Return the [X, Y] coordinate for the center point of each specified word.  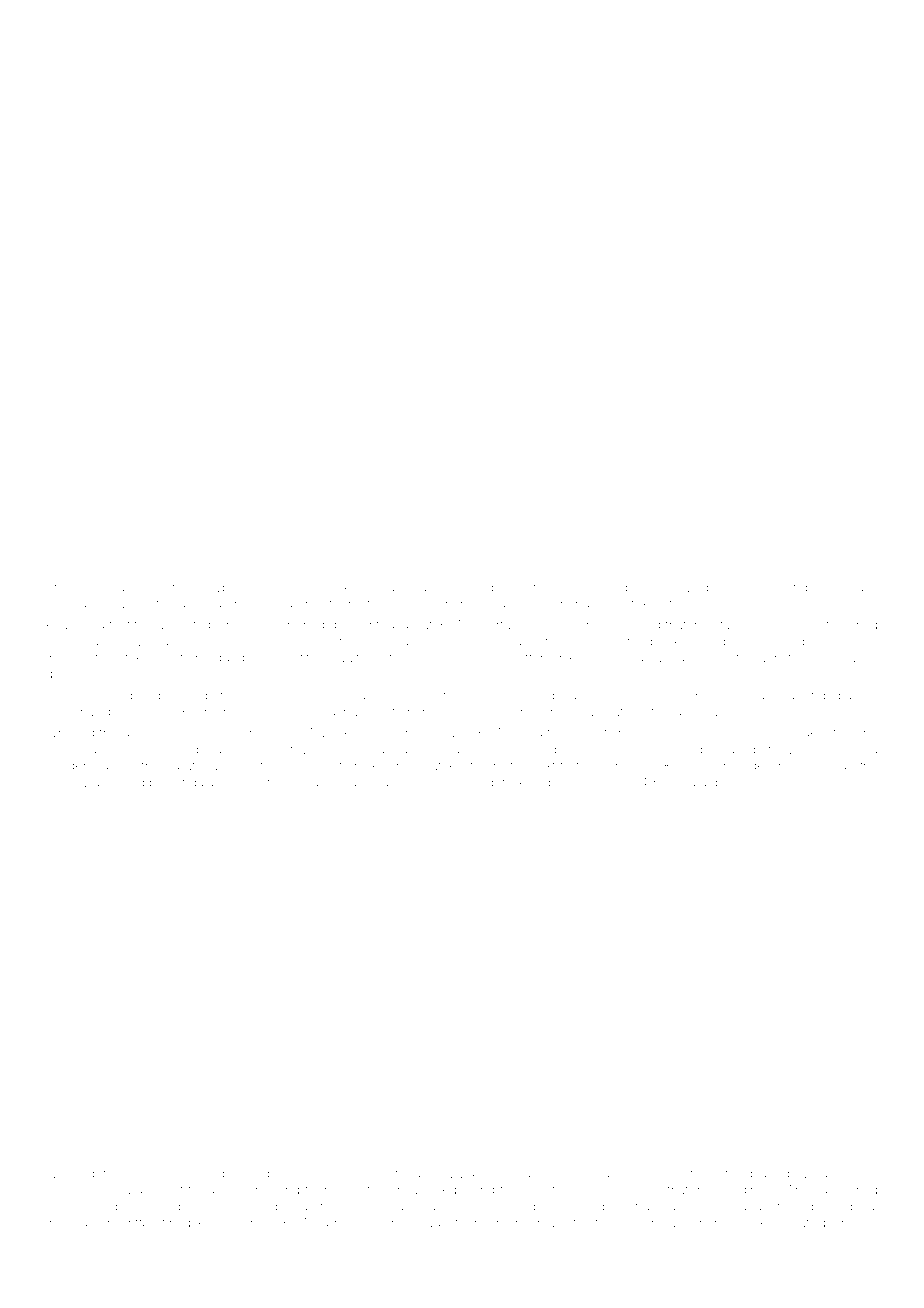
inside [837, 766]
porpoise [254, 804]
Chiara [396, 733]
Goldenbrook [708, 695]
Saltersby [536, 803]
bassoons [241, 1190]
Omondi [359, 1173]
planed [770, 1174]
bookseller [533, 604]
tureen [698, 1173]
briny [304, 605]
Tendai [187, 782]
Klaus [863, 587]
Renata [357, 1190]
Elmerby [212, 1174]
